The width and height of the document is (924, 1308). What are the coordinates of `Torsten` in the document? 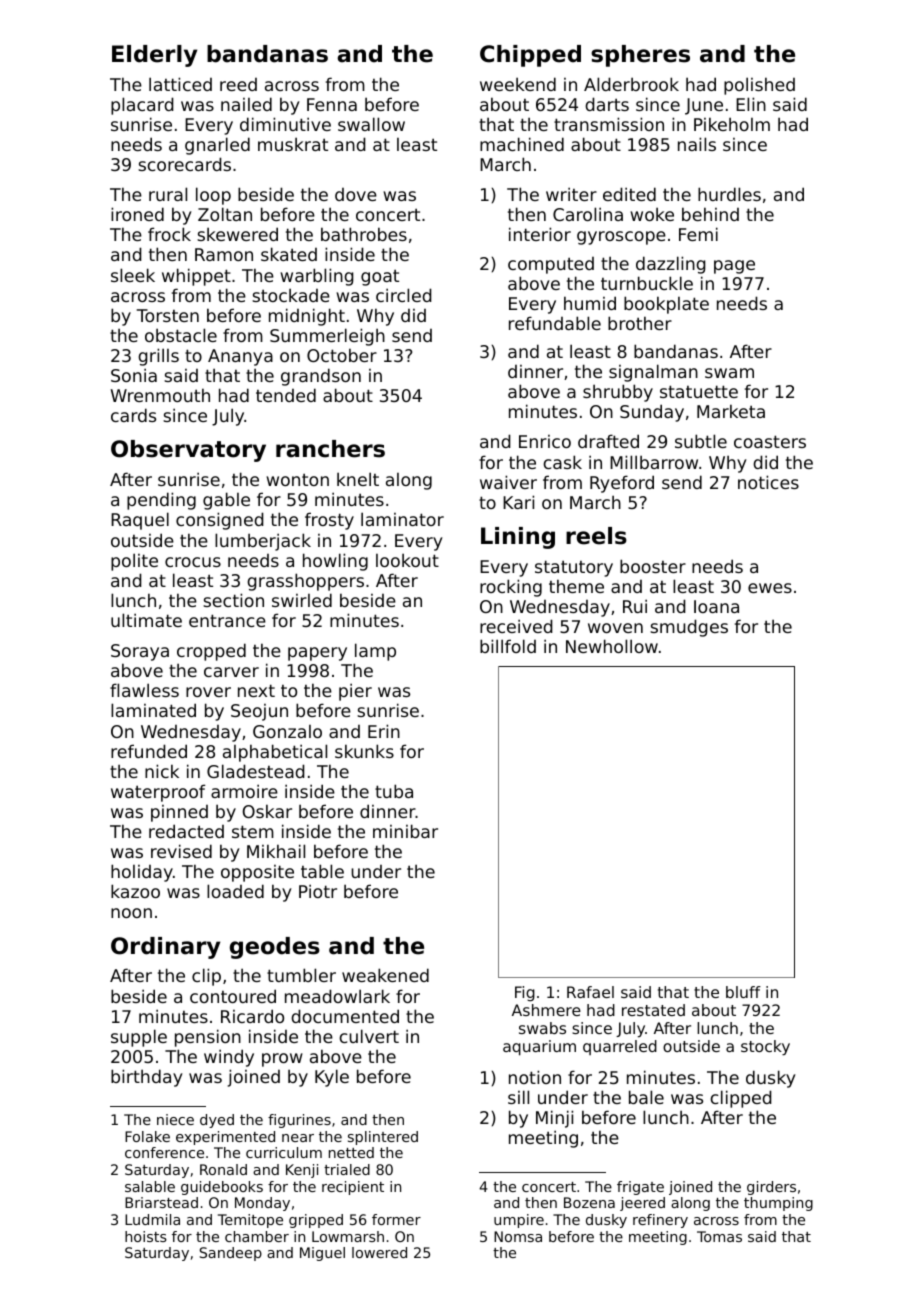 It's located at (168, 315).
